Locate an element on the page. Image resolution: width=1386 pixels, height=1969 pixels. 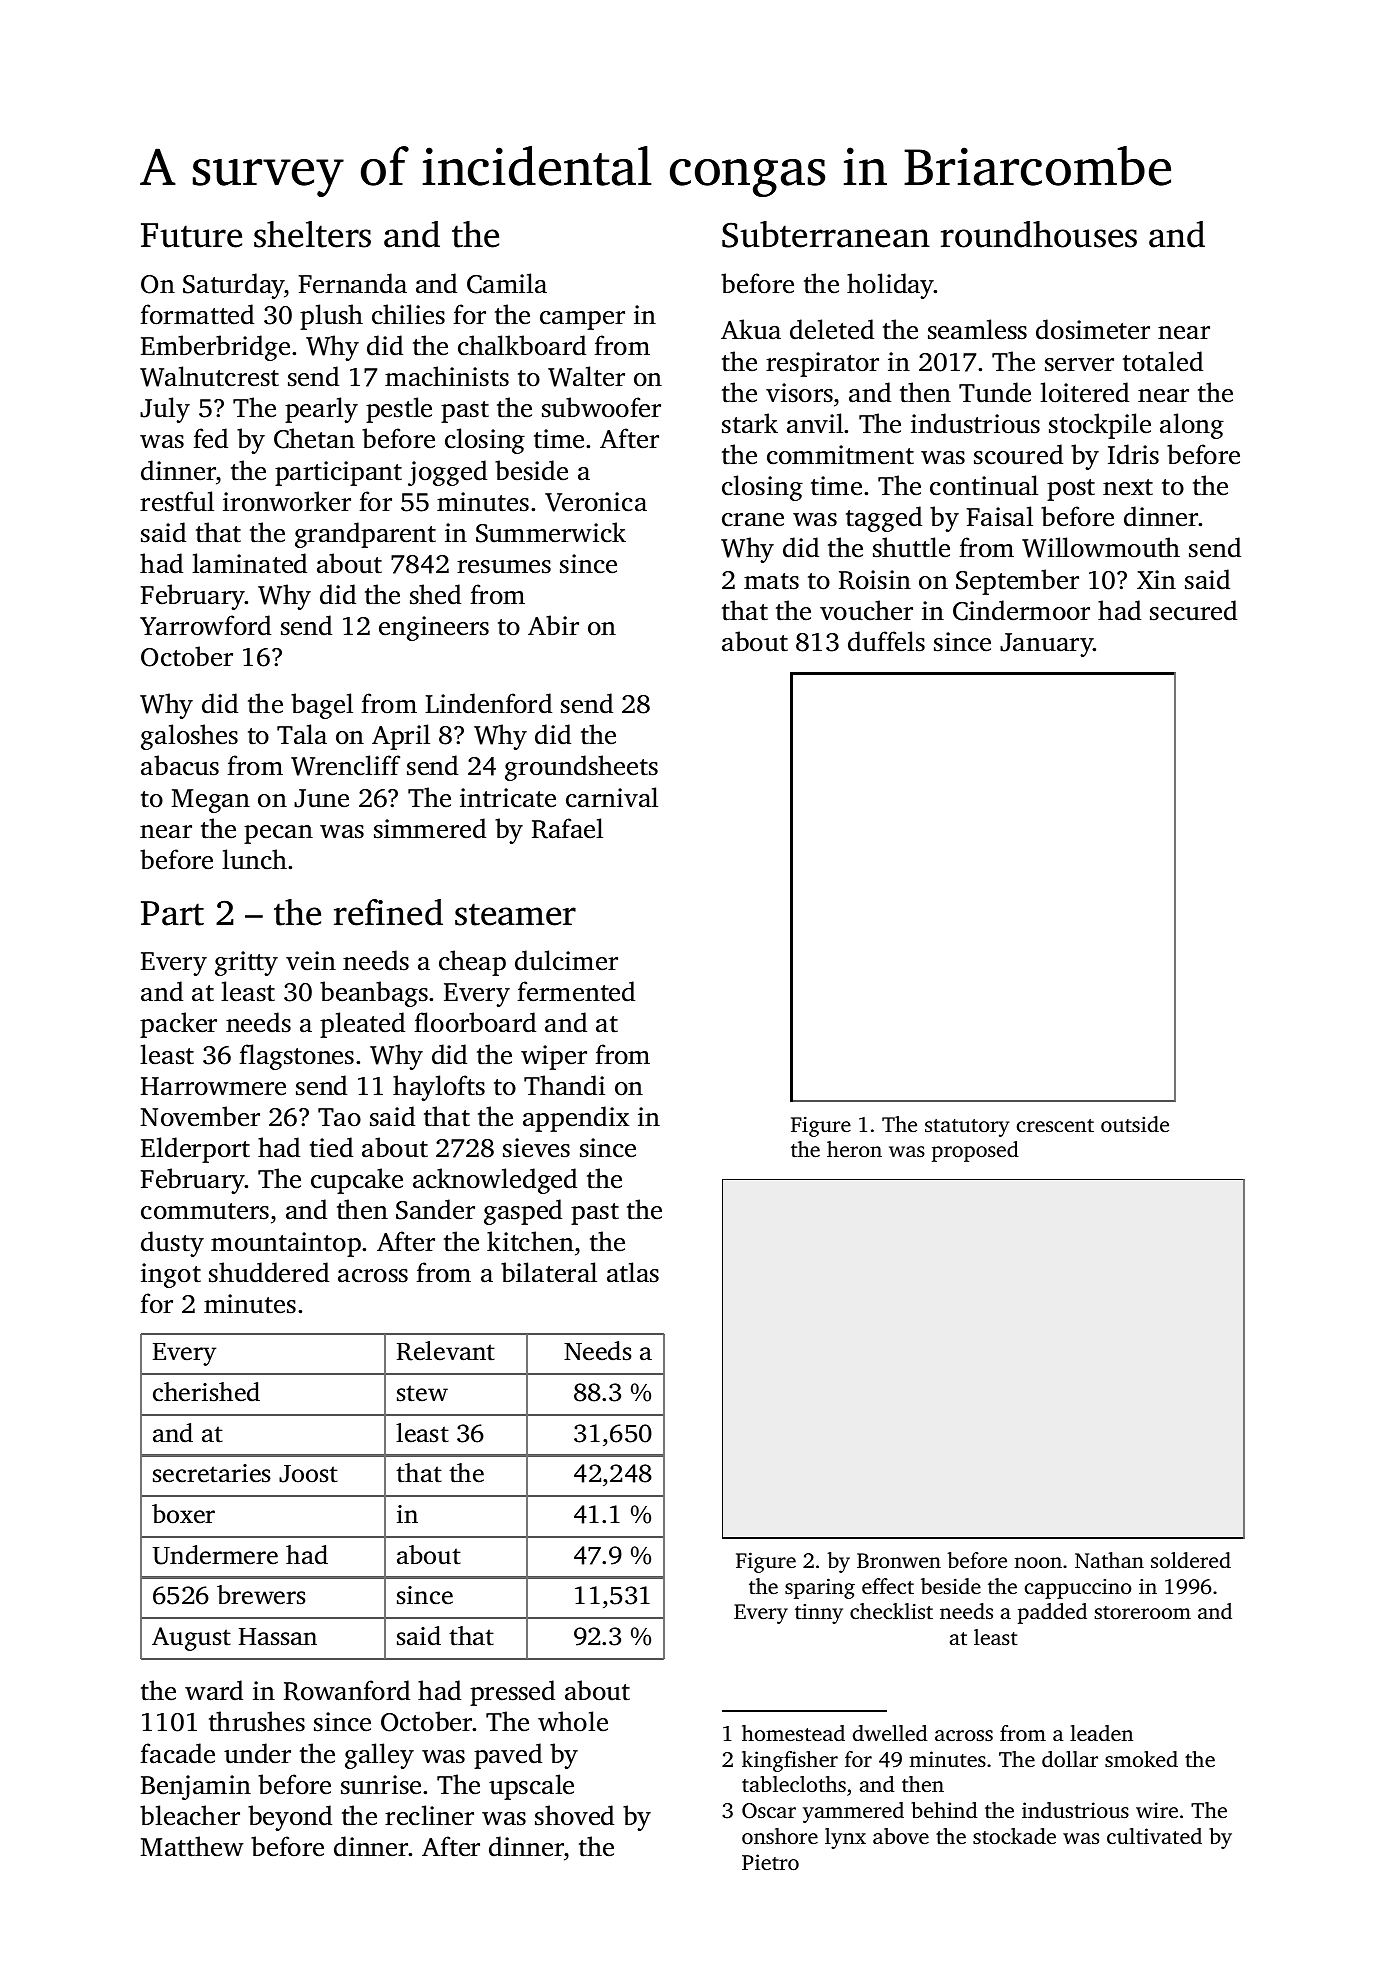
atlas is located at coordinates (633, 1272).
